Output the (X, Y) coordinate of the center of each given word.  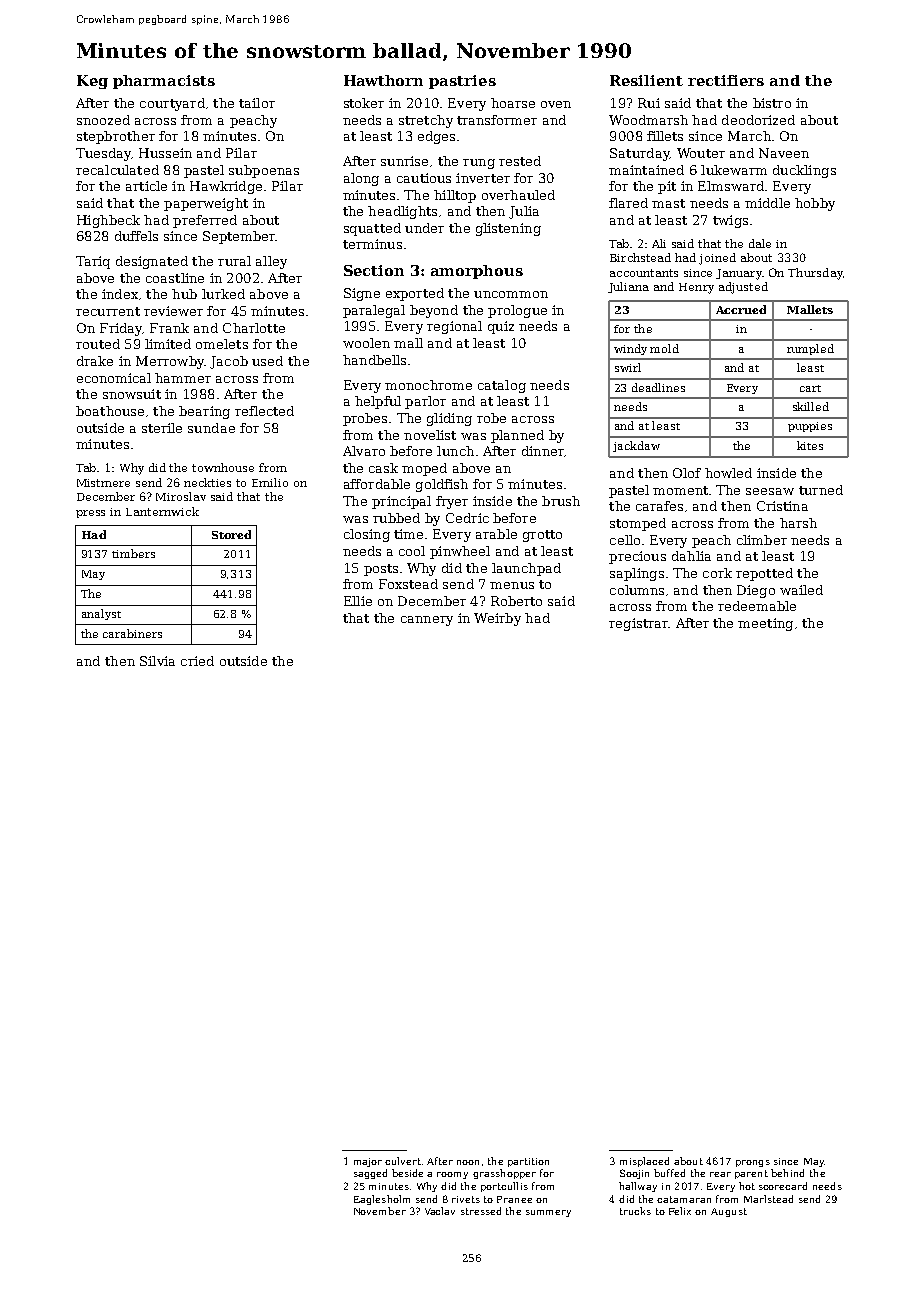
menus (512, 585)
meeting (765, 624)
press (90, 514)
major (368, 1162)
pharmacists (164, 82)
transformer (497, 120)
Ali (659, 243)
